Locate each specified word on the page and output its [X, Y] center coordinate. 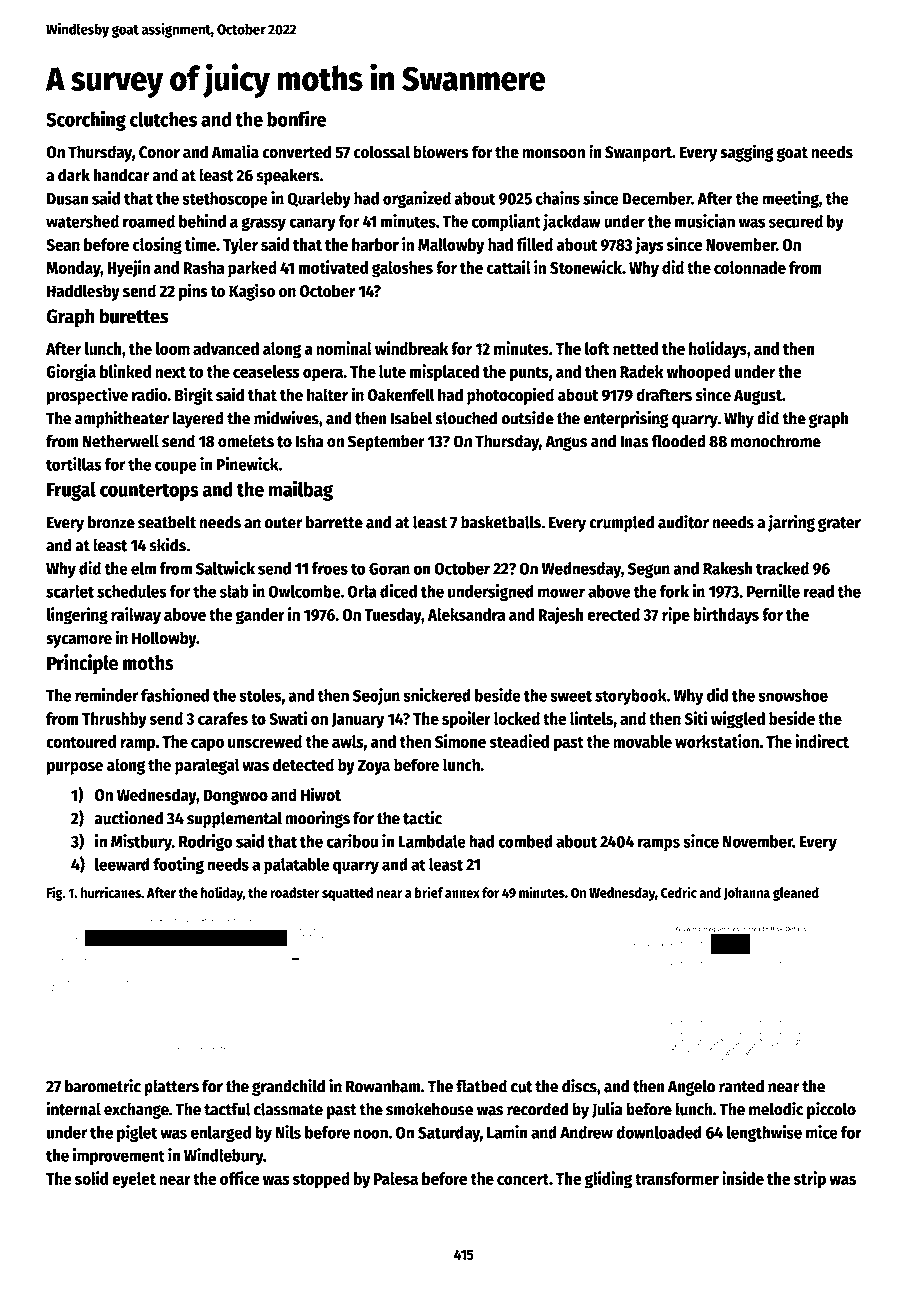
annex [462, 894]
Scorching [86, 120]
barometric [103, 1085]
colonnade [750, 267]
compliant [506, 222]
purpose [75, 768]
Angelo [692, 1087]
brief [429, 892]
